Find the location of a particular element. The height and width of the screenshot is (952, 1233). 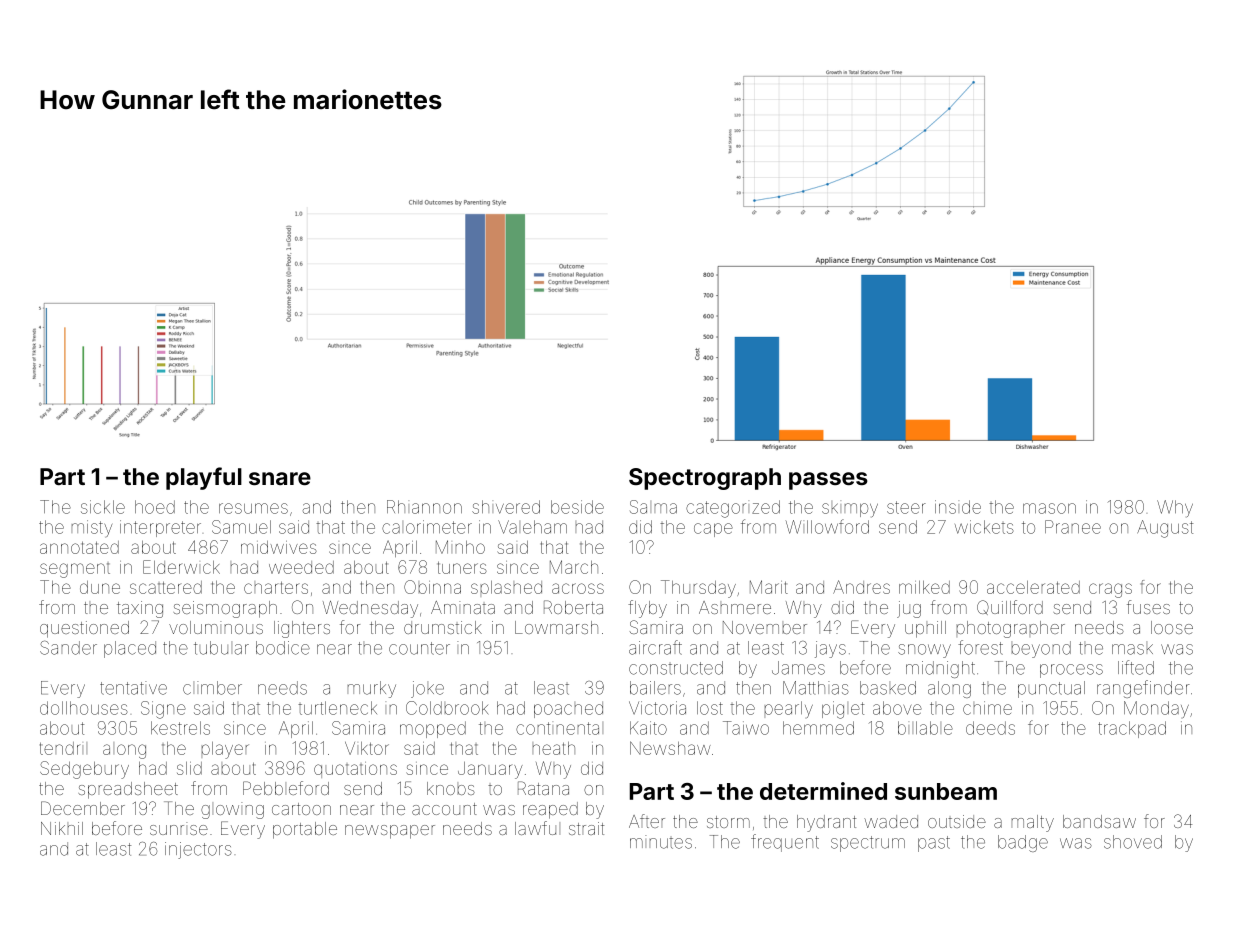

player is located at coordinates (225, 750).
